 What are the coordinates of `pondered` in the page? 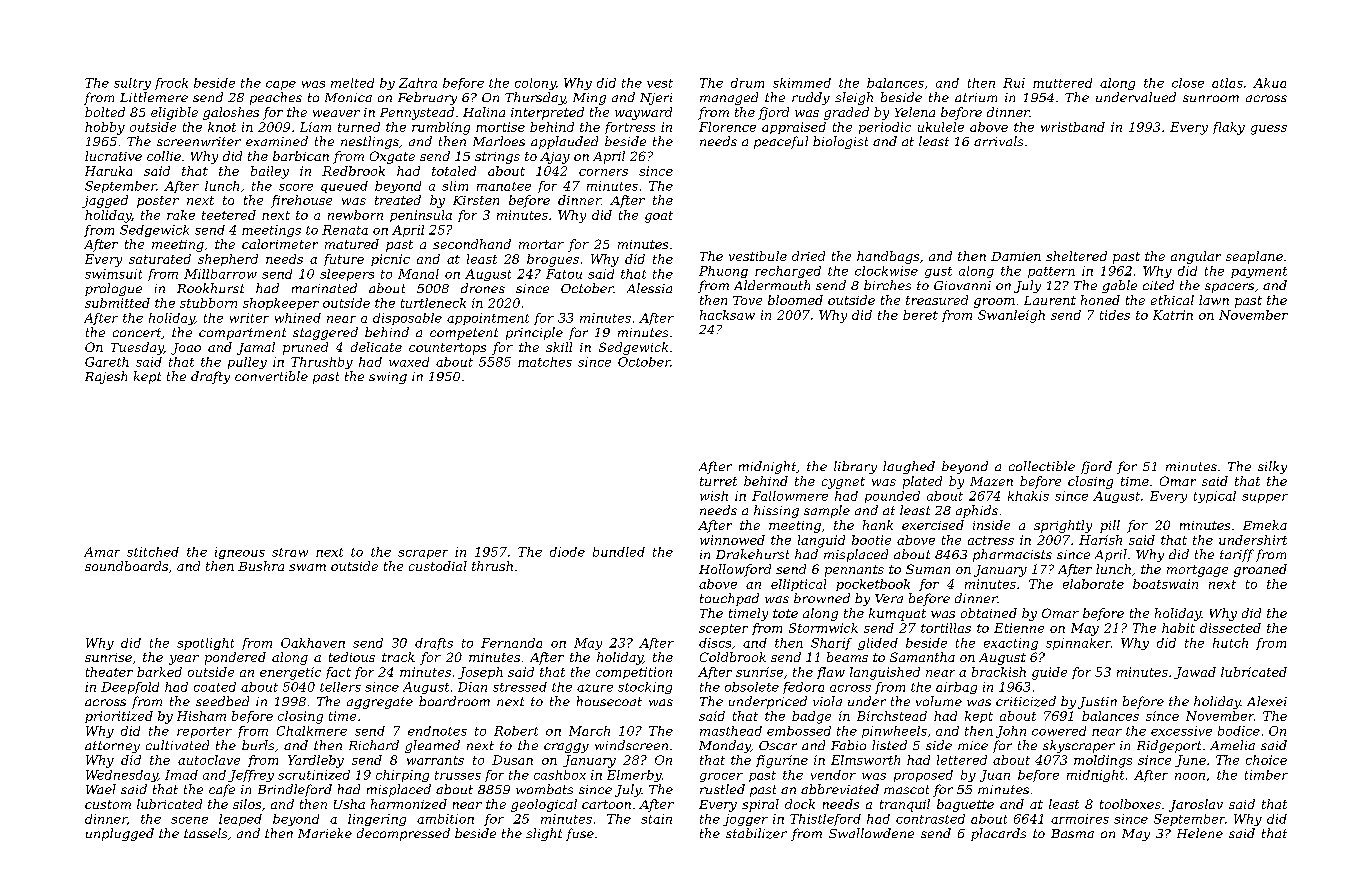 It's located at (235, 658).
